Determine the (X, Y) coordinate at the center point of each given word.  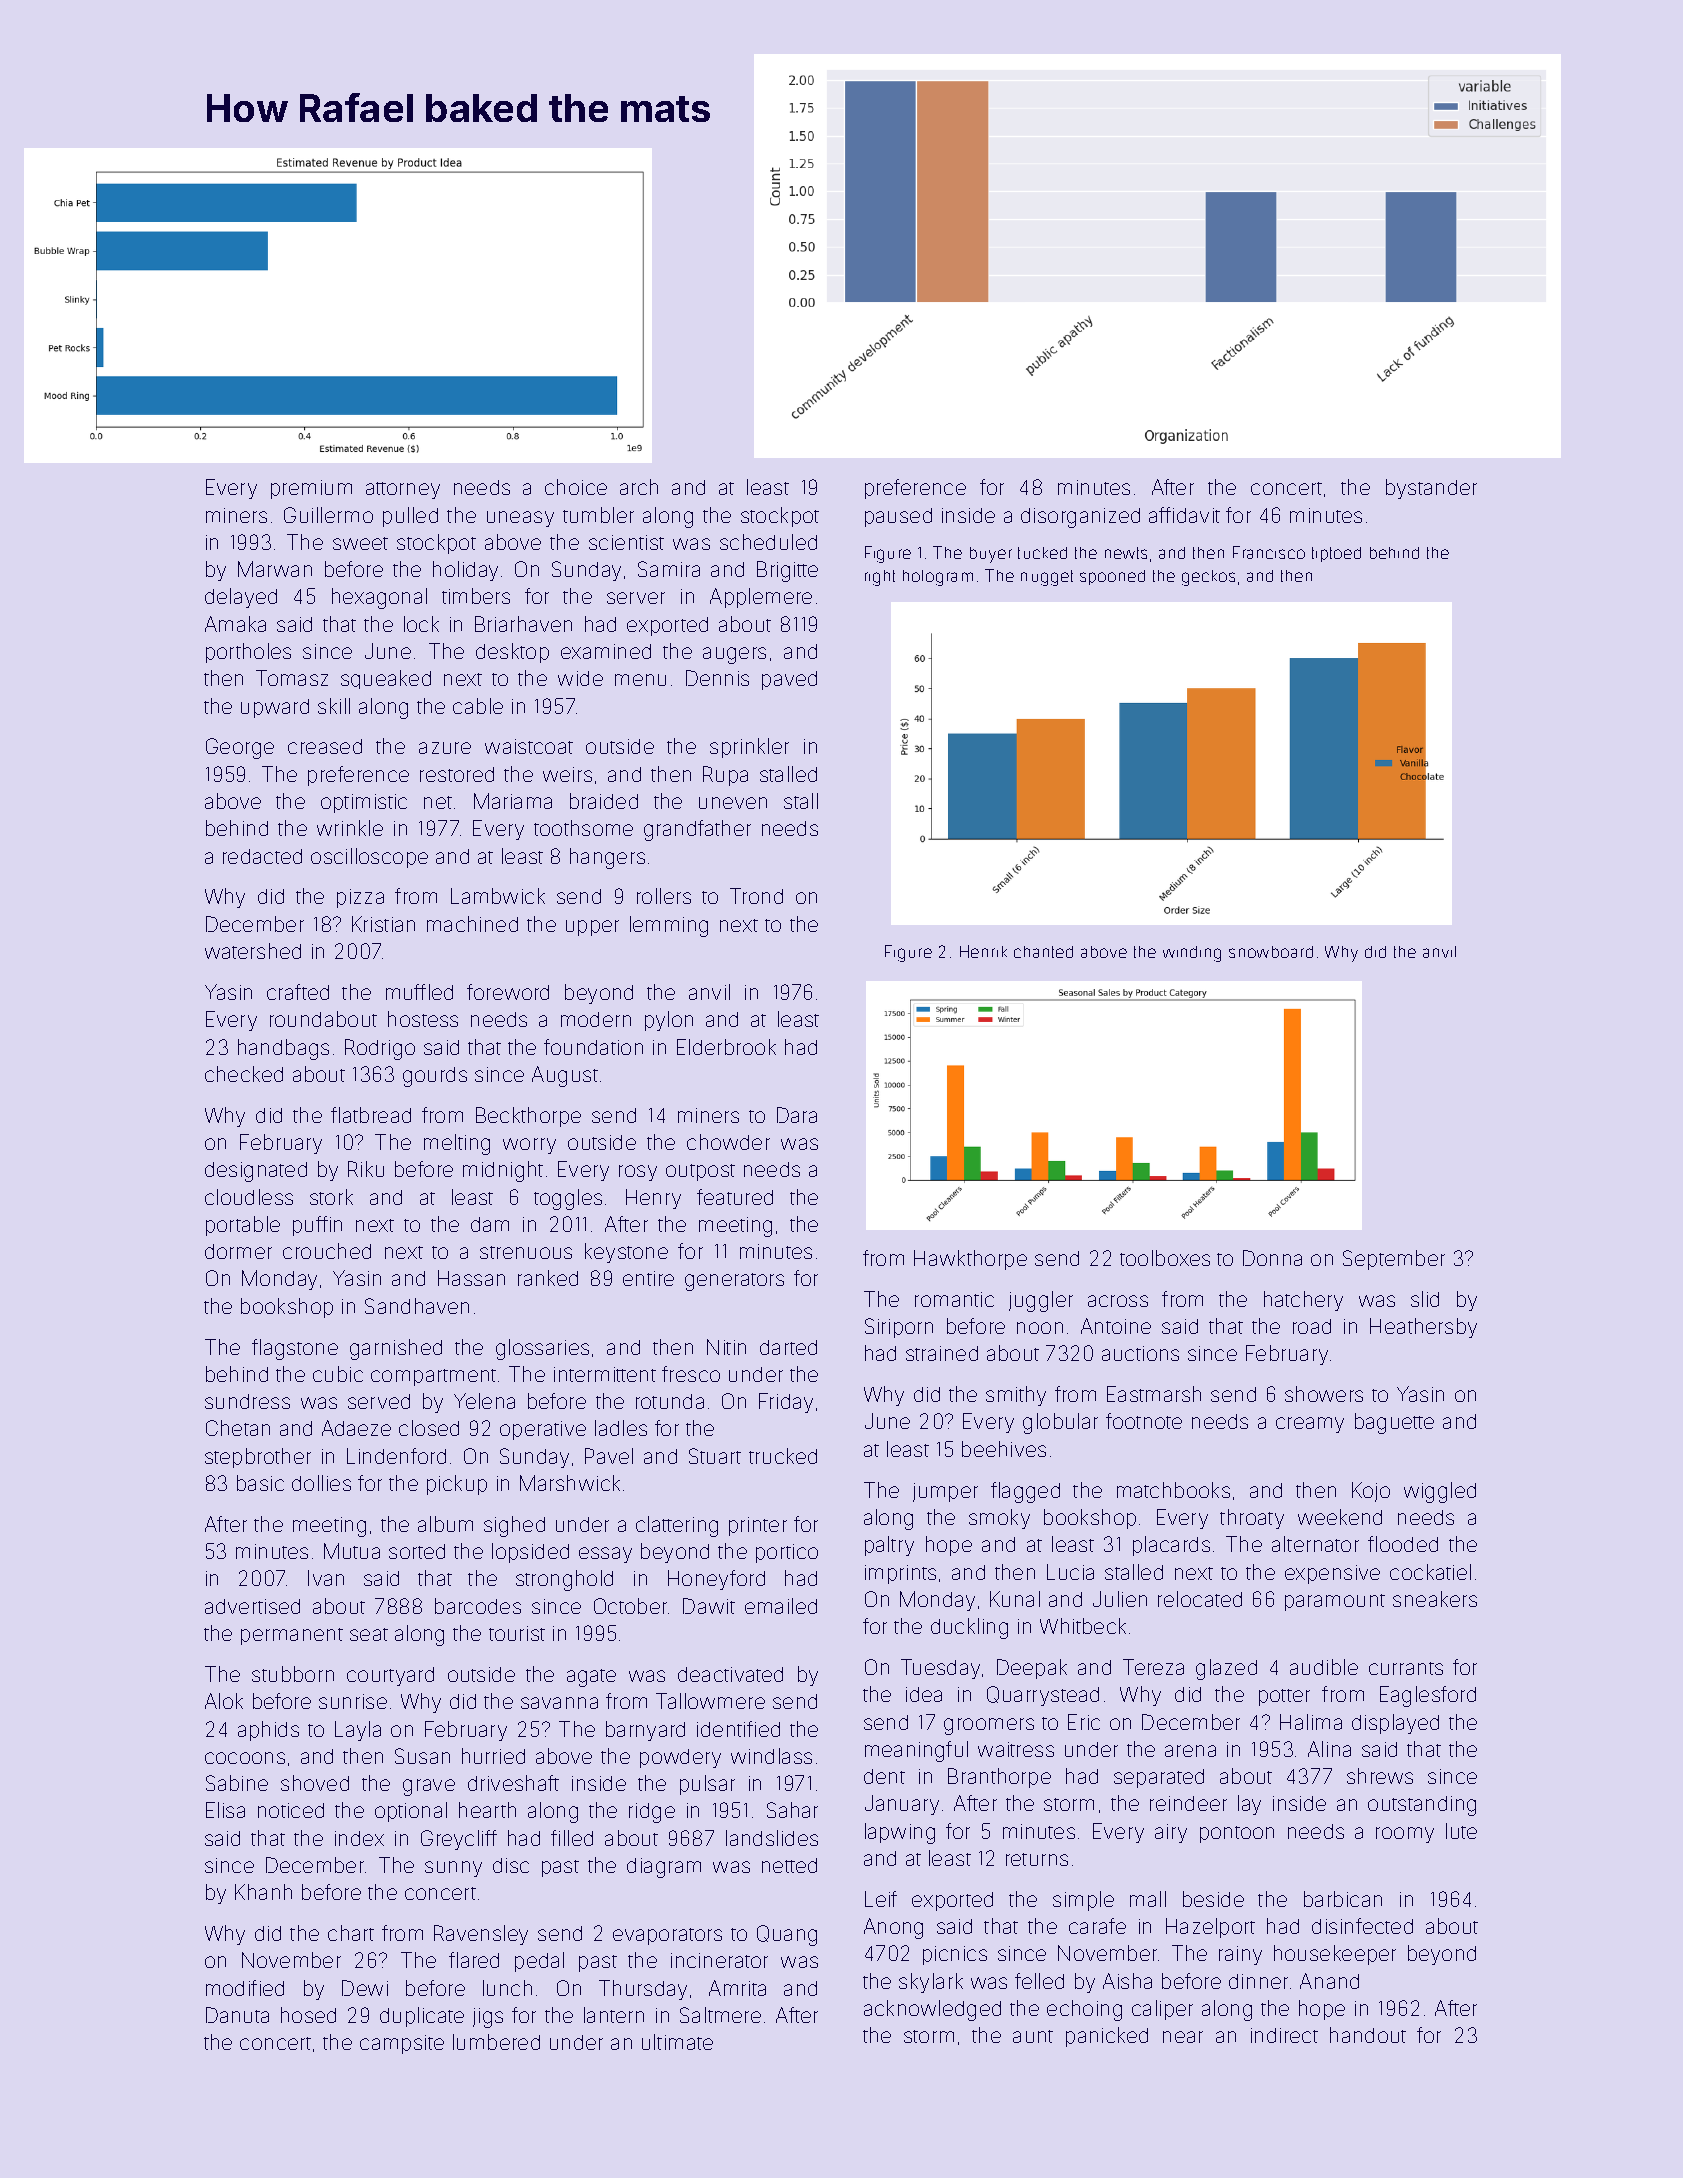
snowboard (1271, 952)
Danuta (237, 2015)
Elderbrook (726, 1047)
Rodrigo (380, 1049)
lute (1461, 1831)
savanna (559, 1703)
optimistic (364, 803)
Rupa (725, 776)
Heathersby (1423, 1328)
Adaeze (356, 1428)
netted (789, 1865)
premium (311, 489)
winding (1192, 954)
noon (1040, 1328)
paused (898, 517)
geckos (1208, 578)
